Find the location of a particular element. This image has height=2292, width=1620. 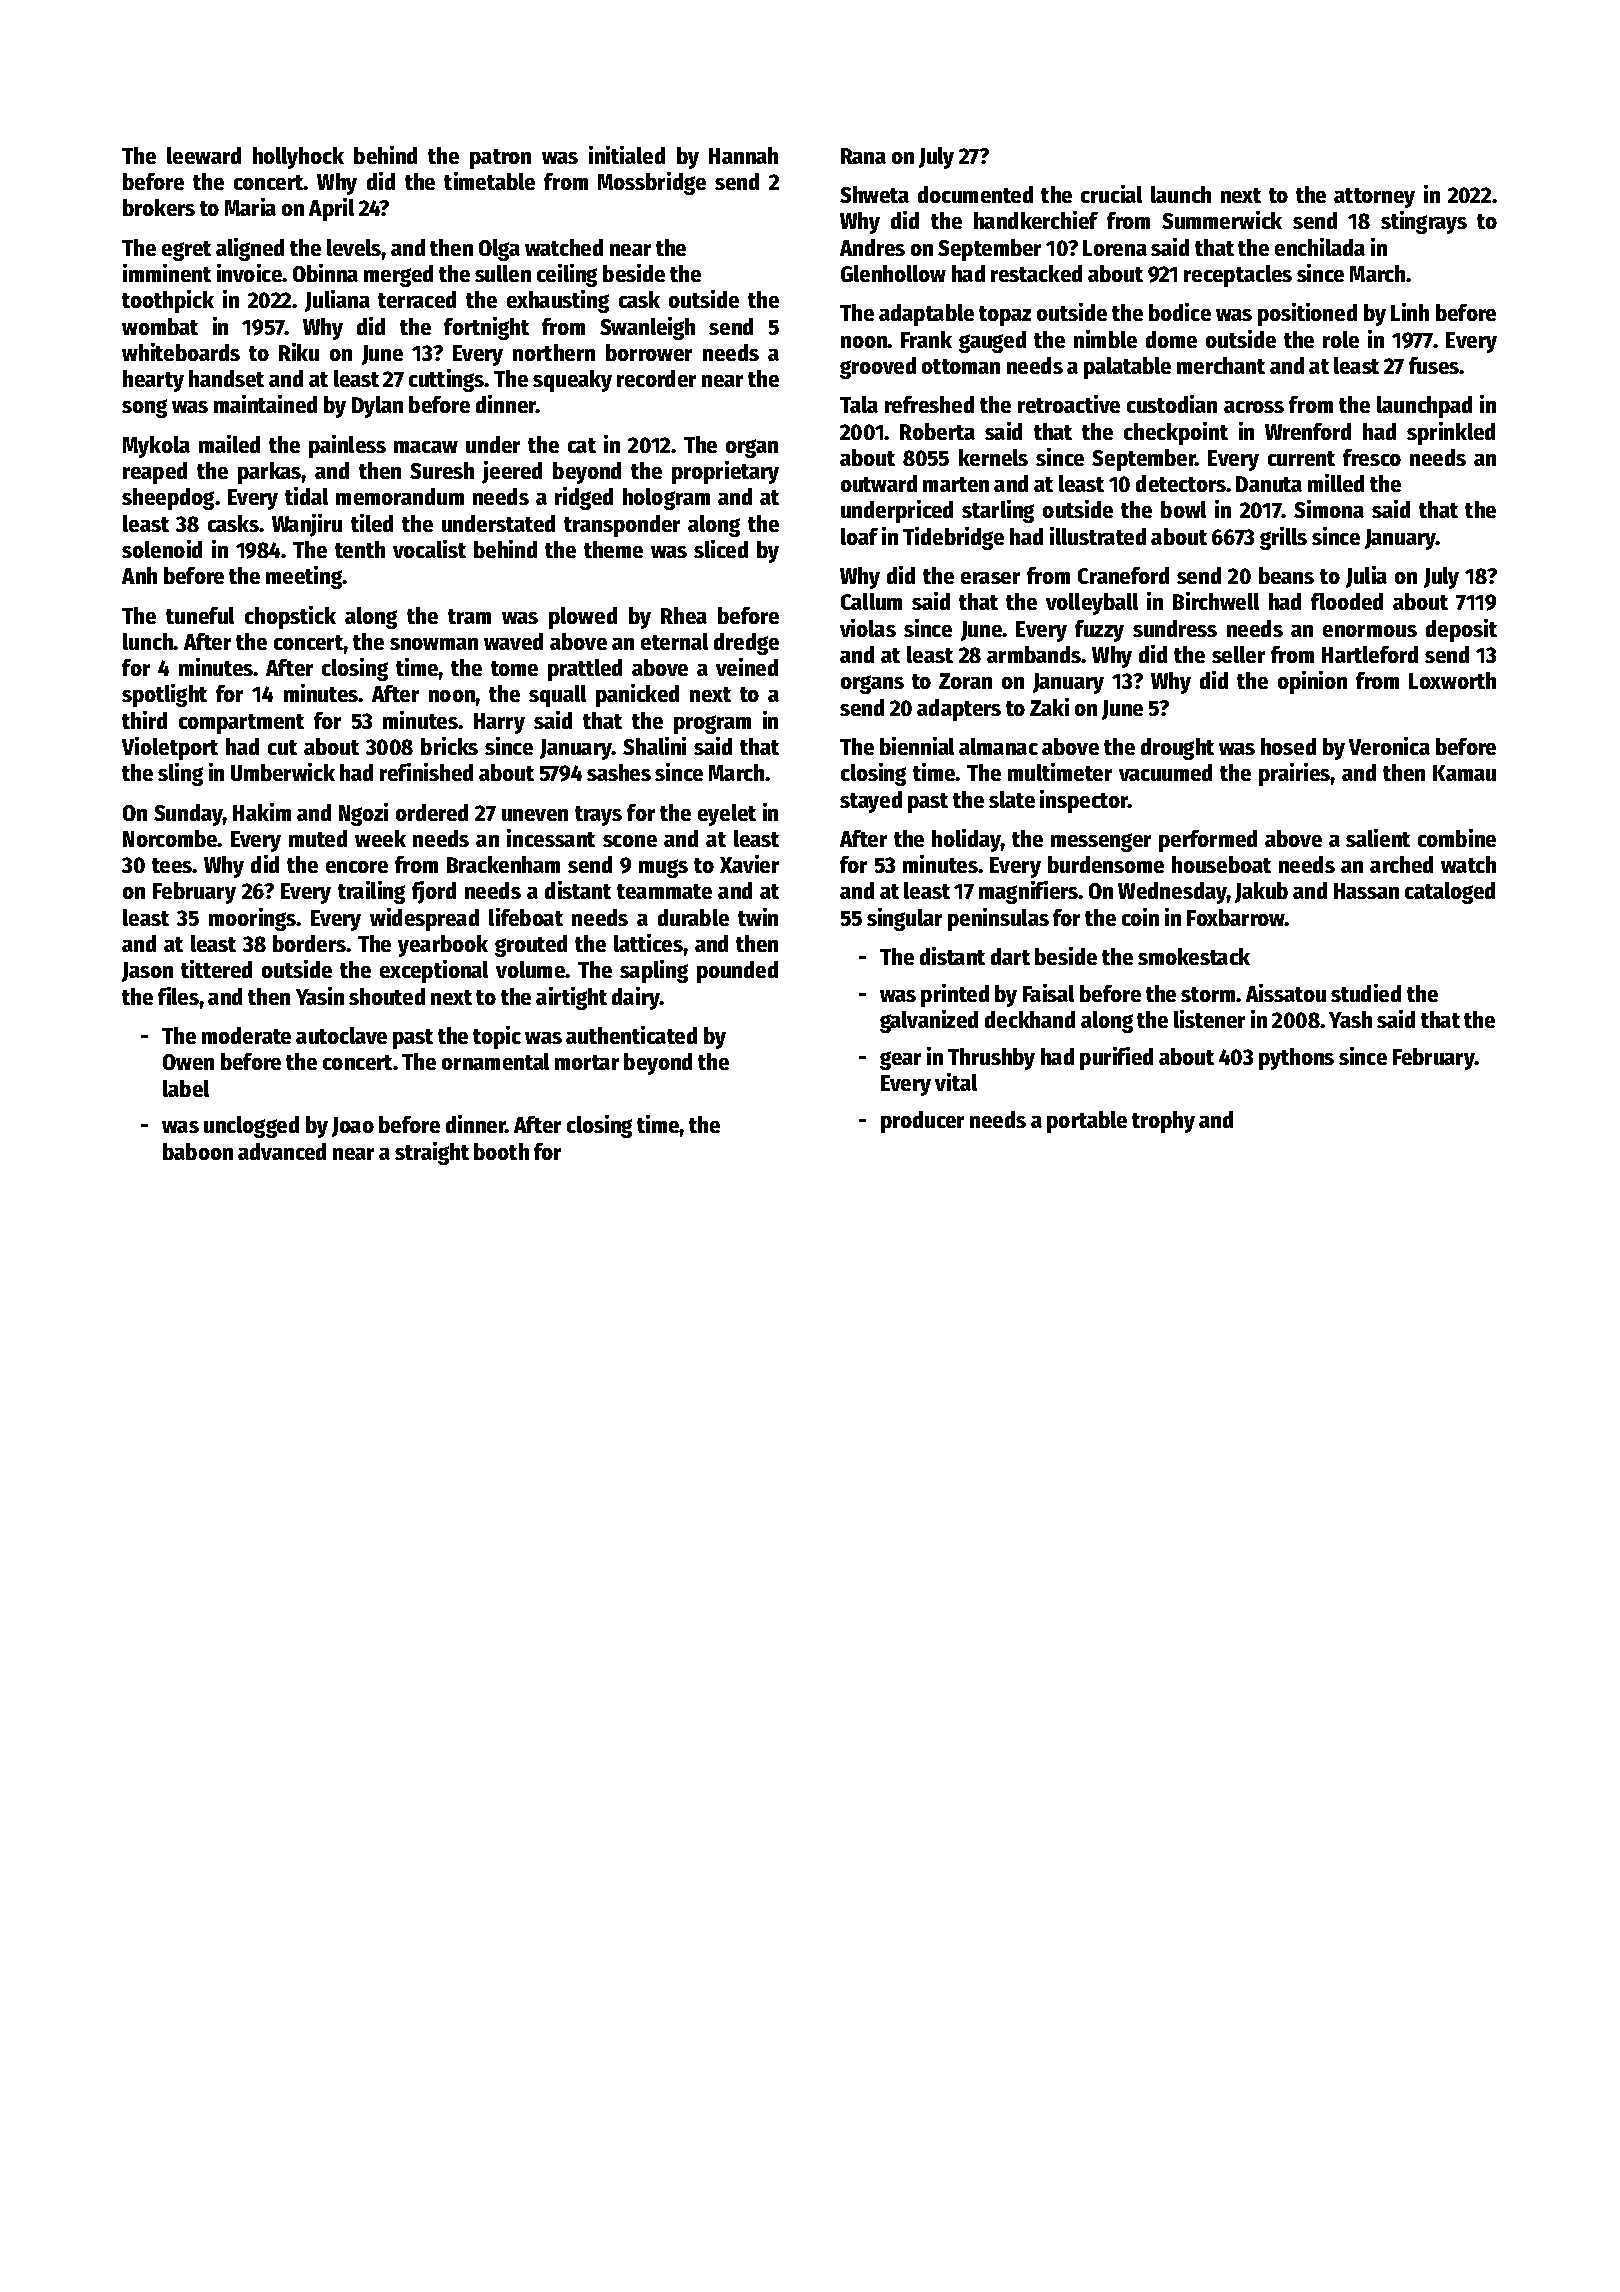

April is located at coordinates (331, 209).
